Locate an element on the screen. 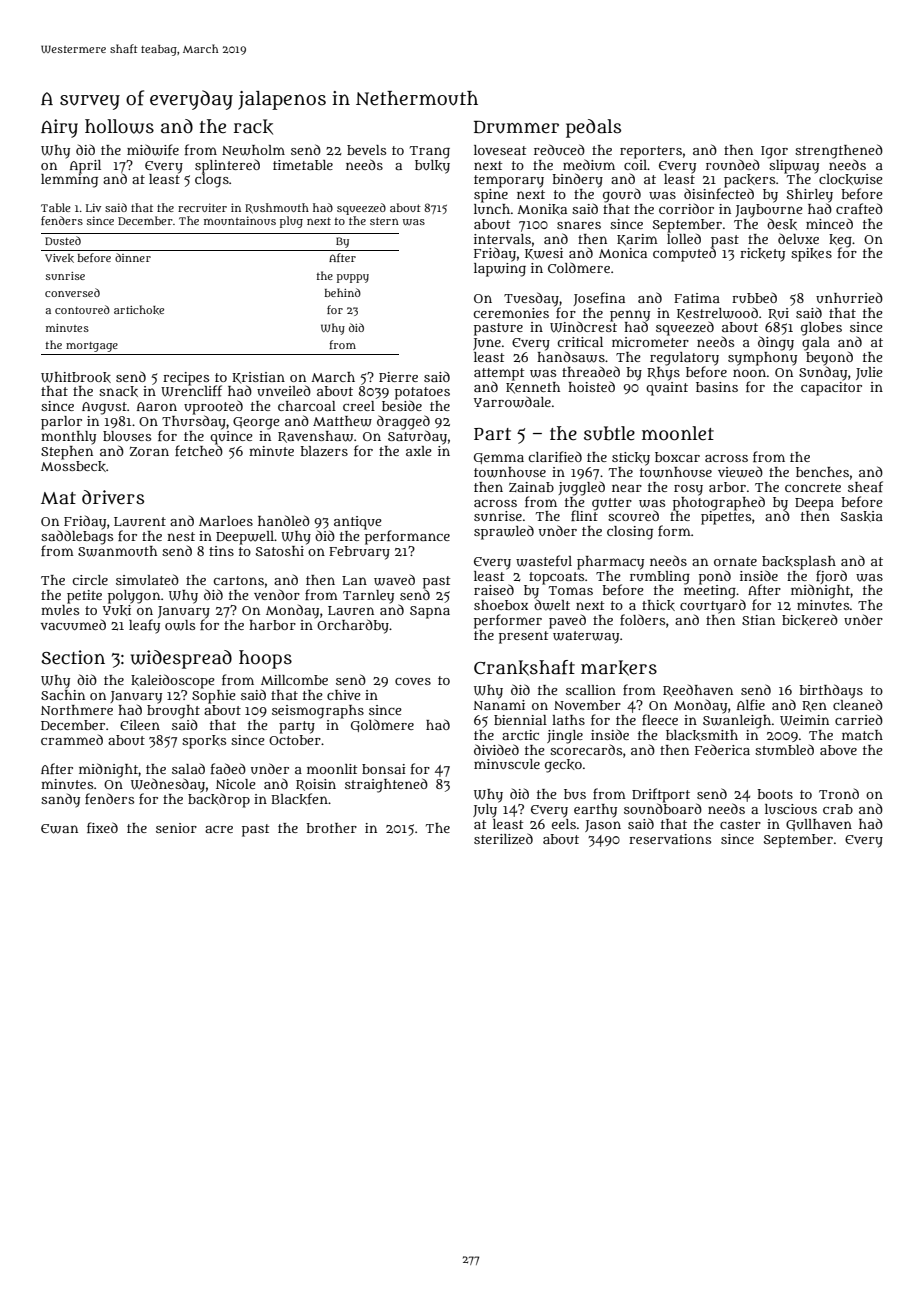 This screenshot has width=924, height=1308. Whitbrook is located at coordinates (76, 377).
